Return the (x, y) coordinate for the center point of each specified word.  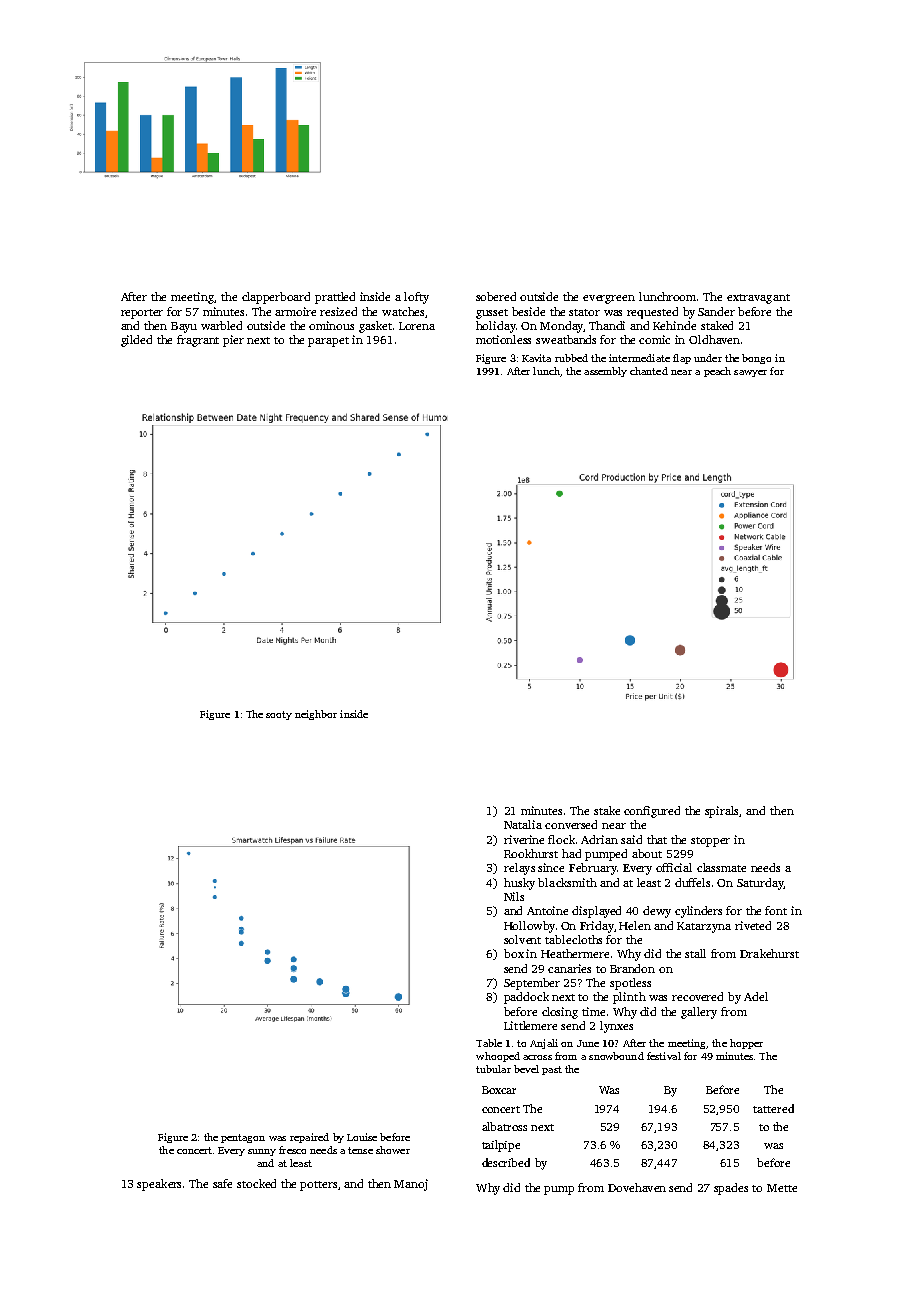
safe (222, 1183)
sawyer (750, 373)
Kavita (536, 358)
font (776, 910)
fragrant (198, 341)
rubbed (571, 358)
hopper (746, 1044)
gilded (136, 341)
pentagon (243, 1138)
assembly (605, 372)
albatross (504, 1126)
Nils (514, 896)
